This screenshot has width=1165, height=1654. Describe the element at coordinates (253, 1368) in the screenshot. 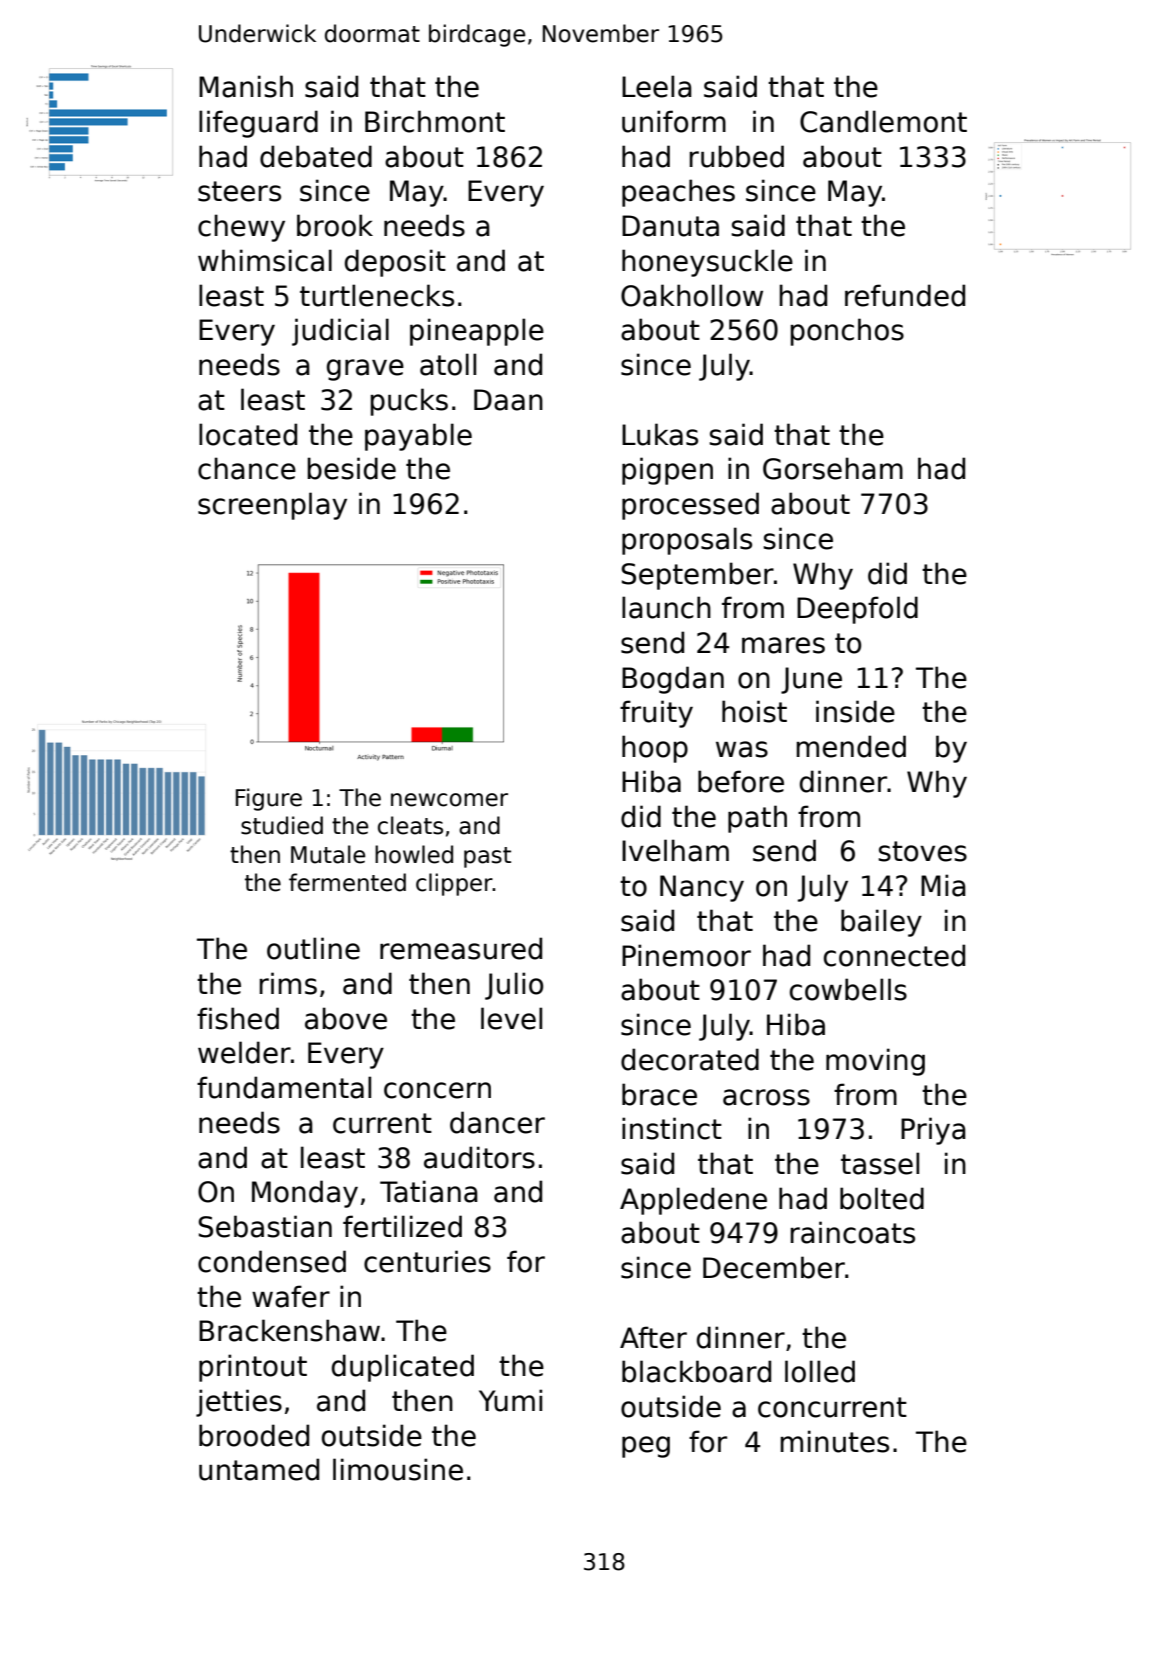

I see `printout` at that location.
